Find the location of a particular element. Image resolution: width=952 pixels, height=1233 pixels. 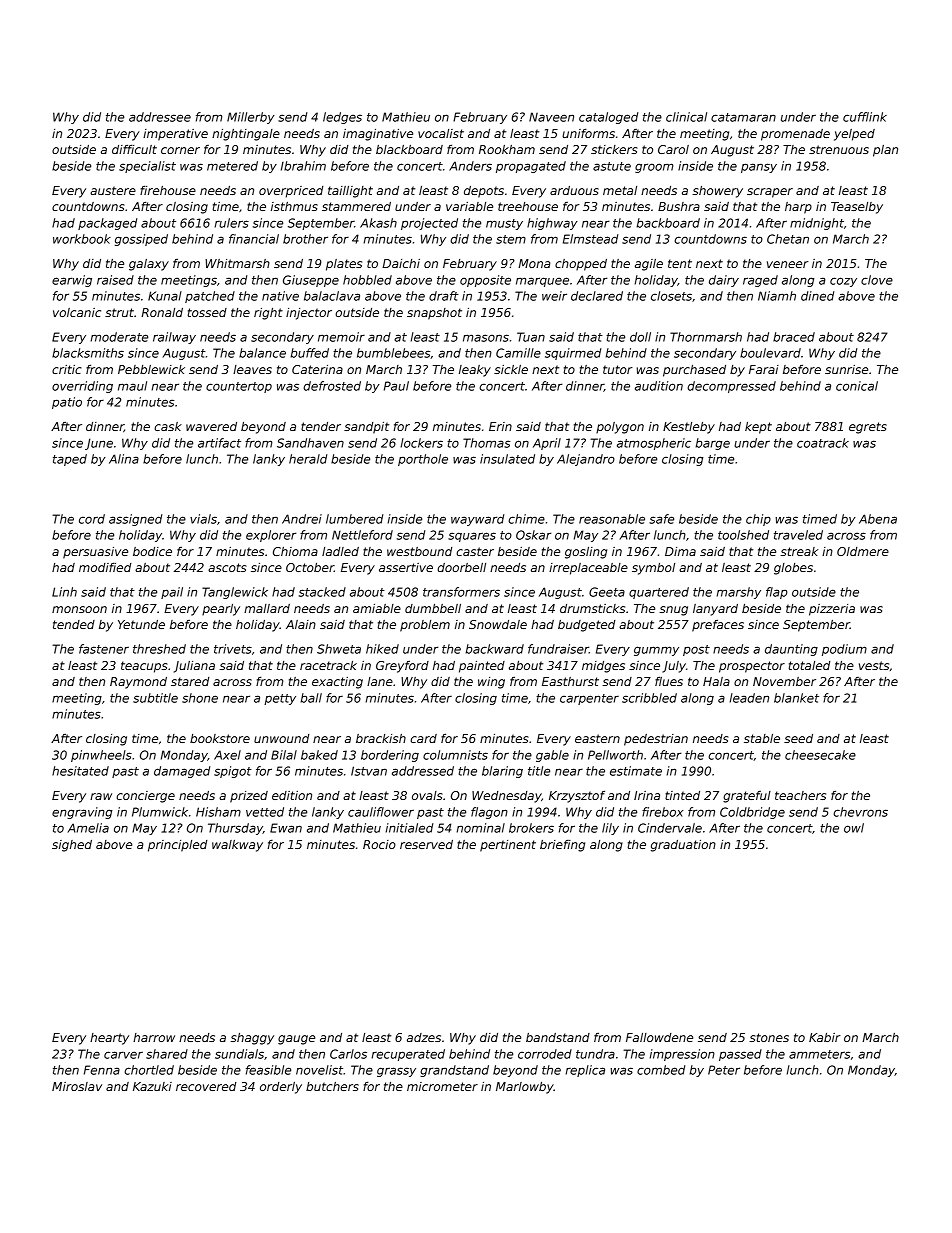

artifact is located at coordinates (219, 443).
